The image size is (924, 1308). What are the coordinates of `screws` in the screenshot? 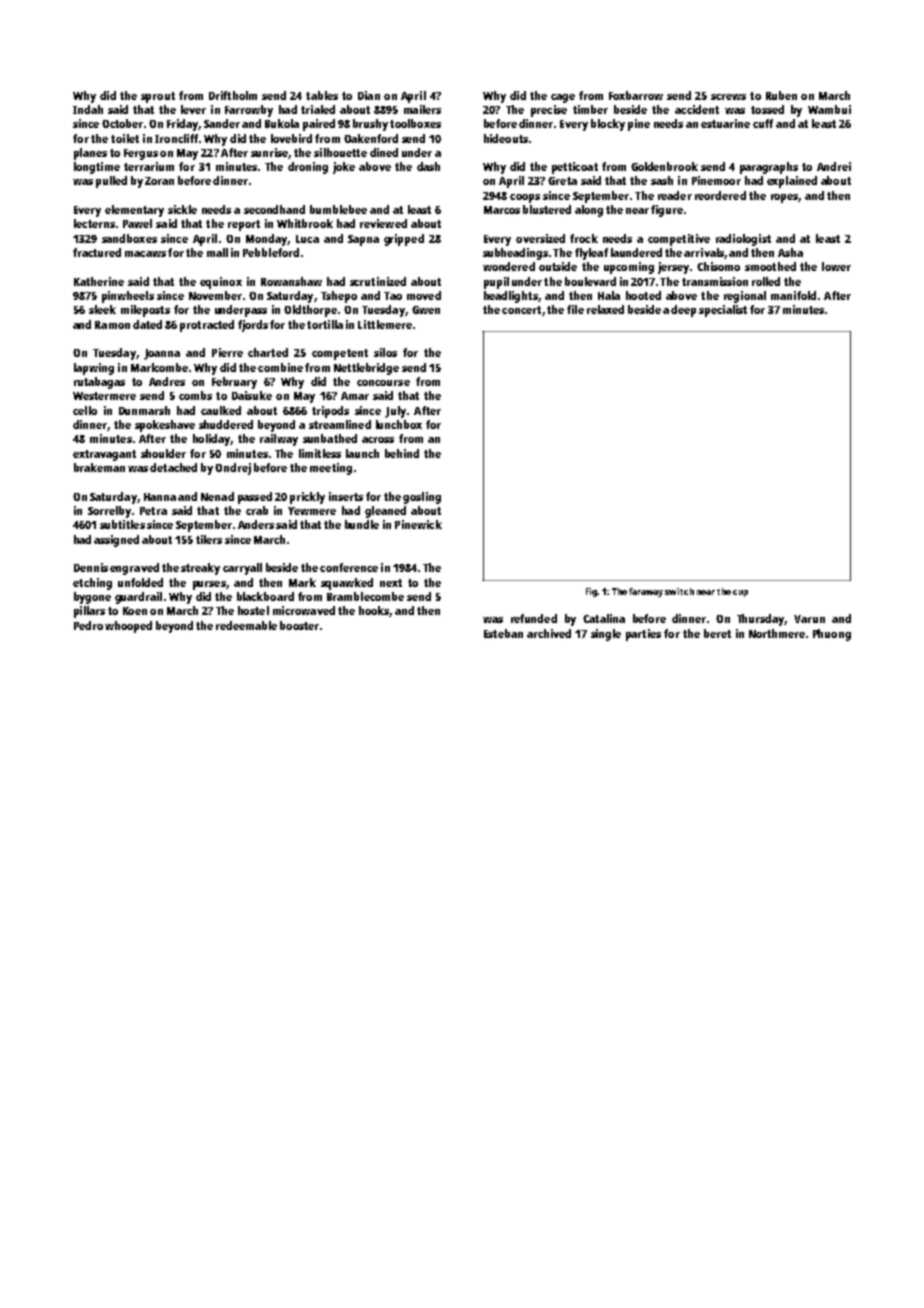 It's located at (728, 97).
